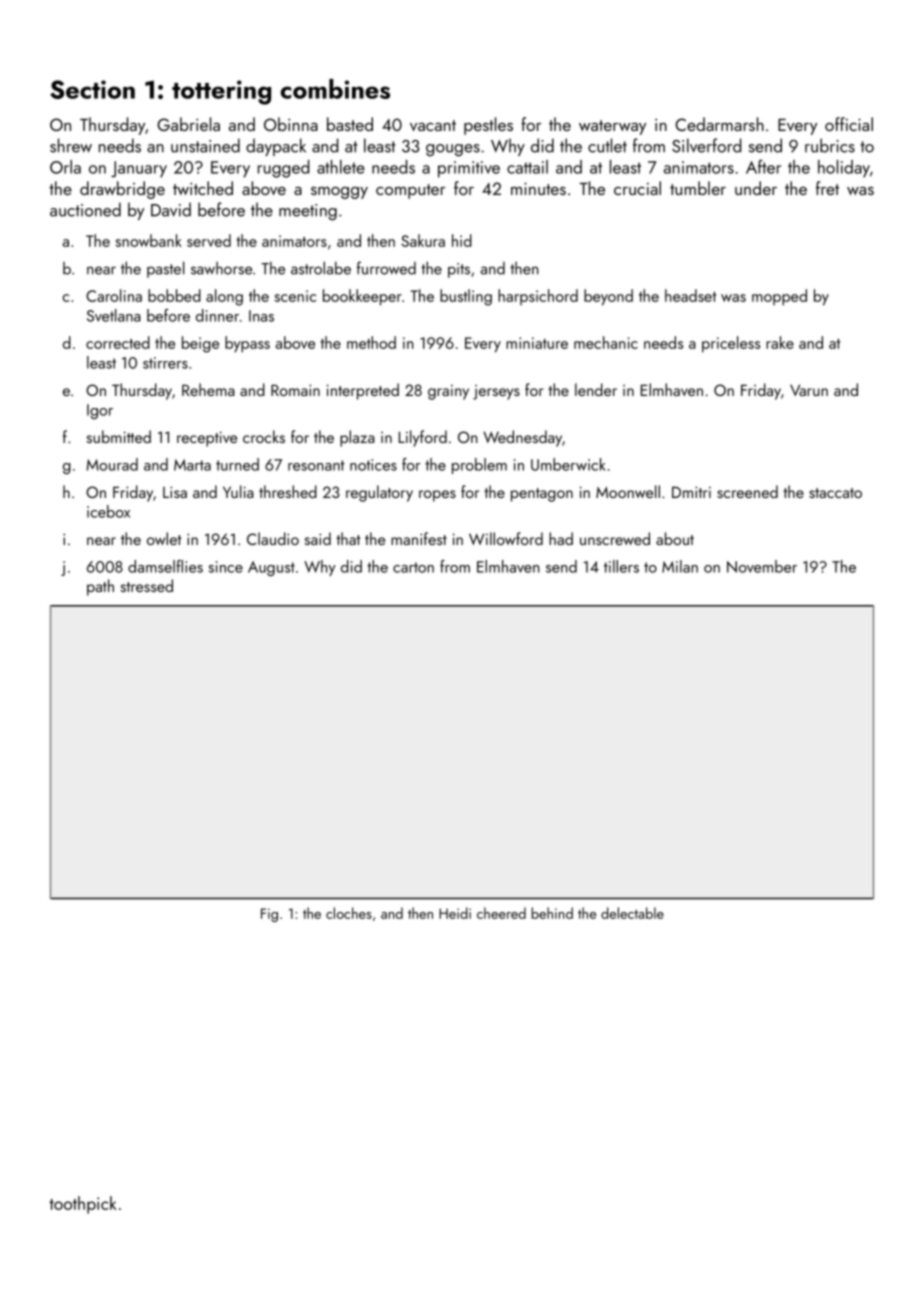 This screenshot has height=1308, width=924. Describe the element at coordinates (100, 587) in the screenshot. I see `path` at that location.
